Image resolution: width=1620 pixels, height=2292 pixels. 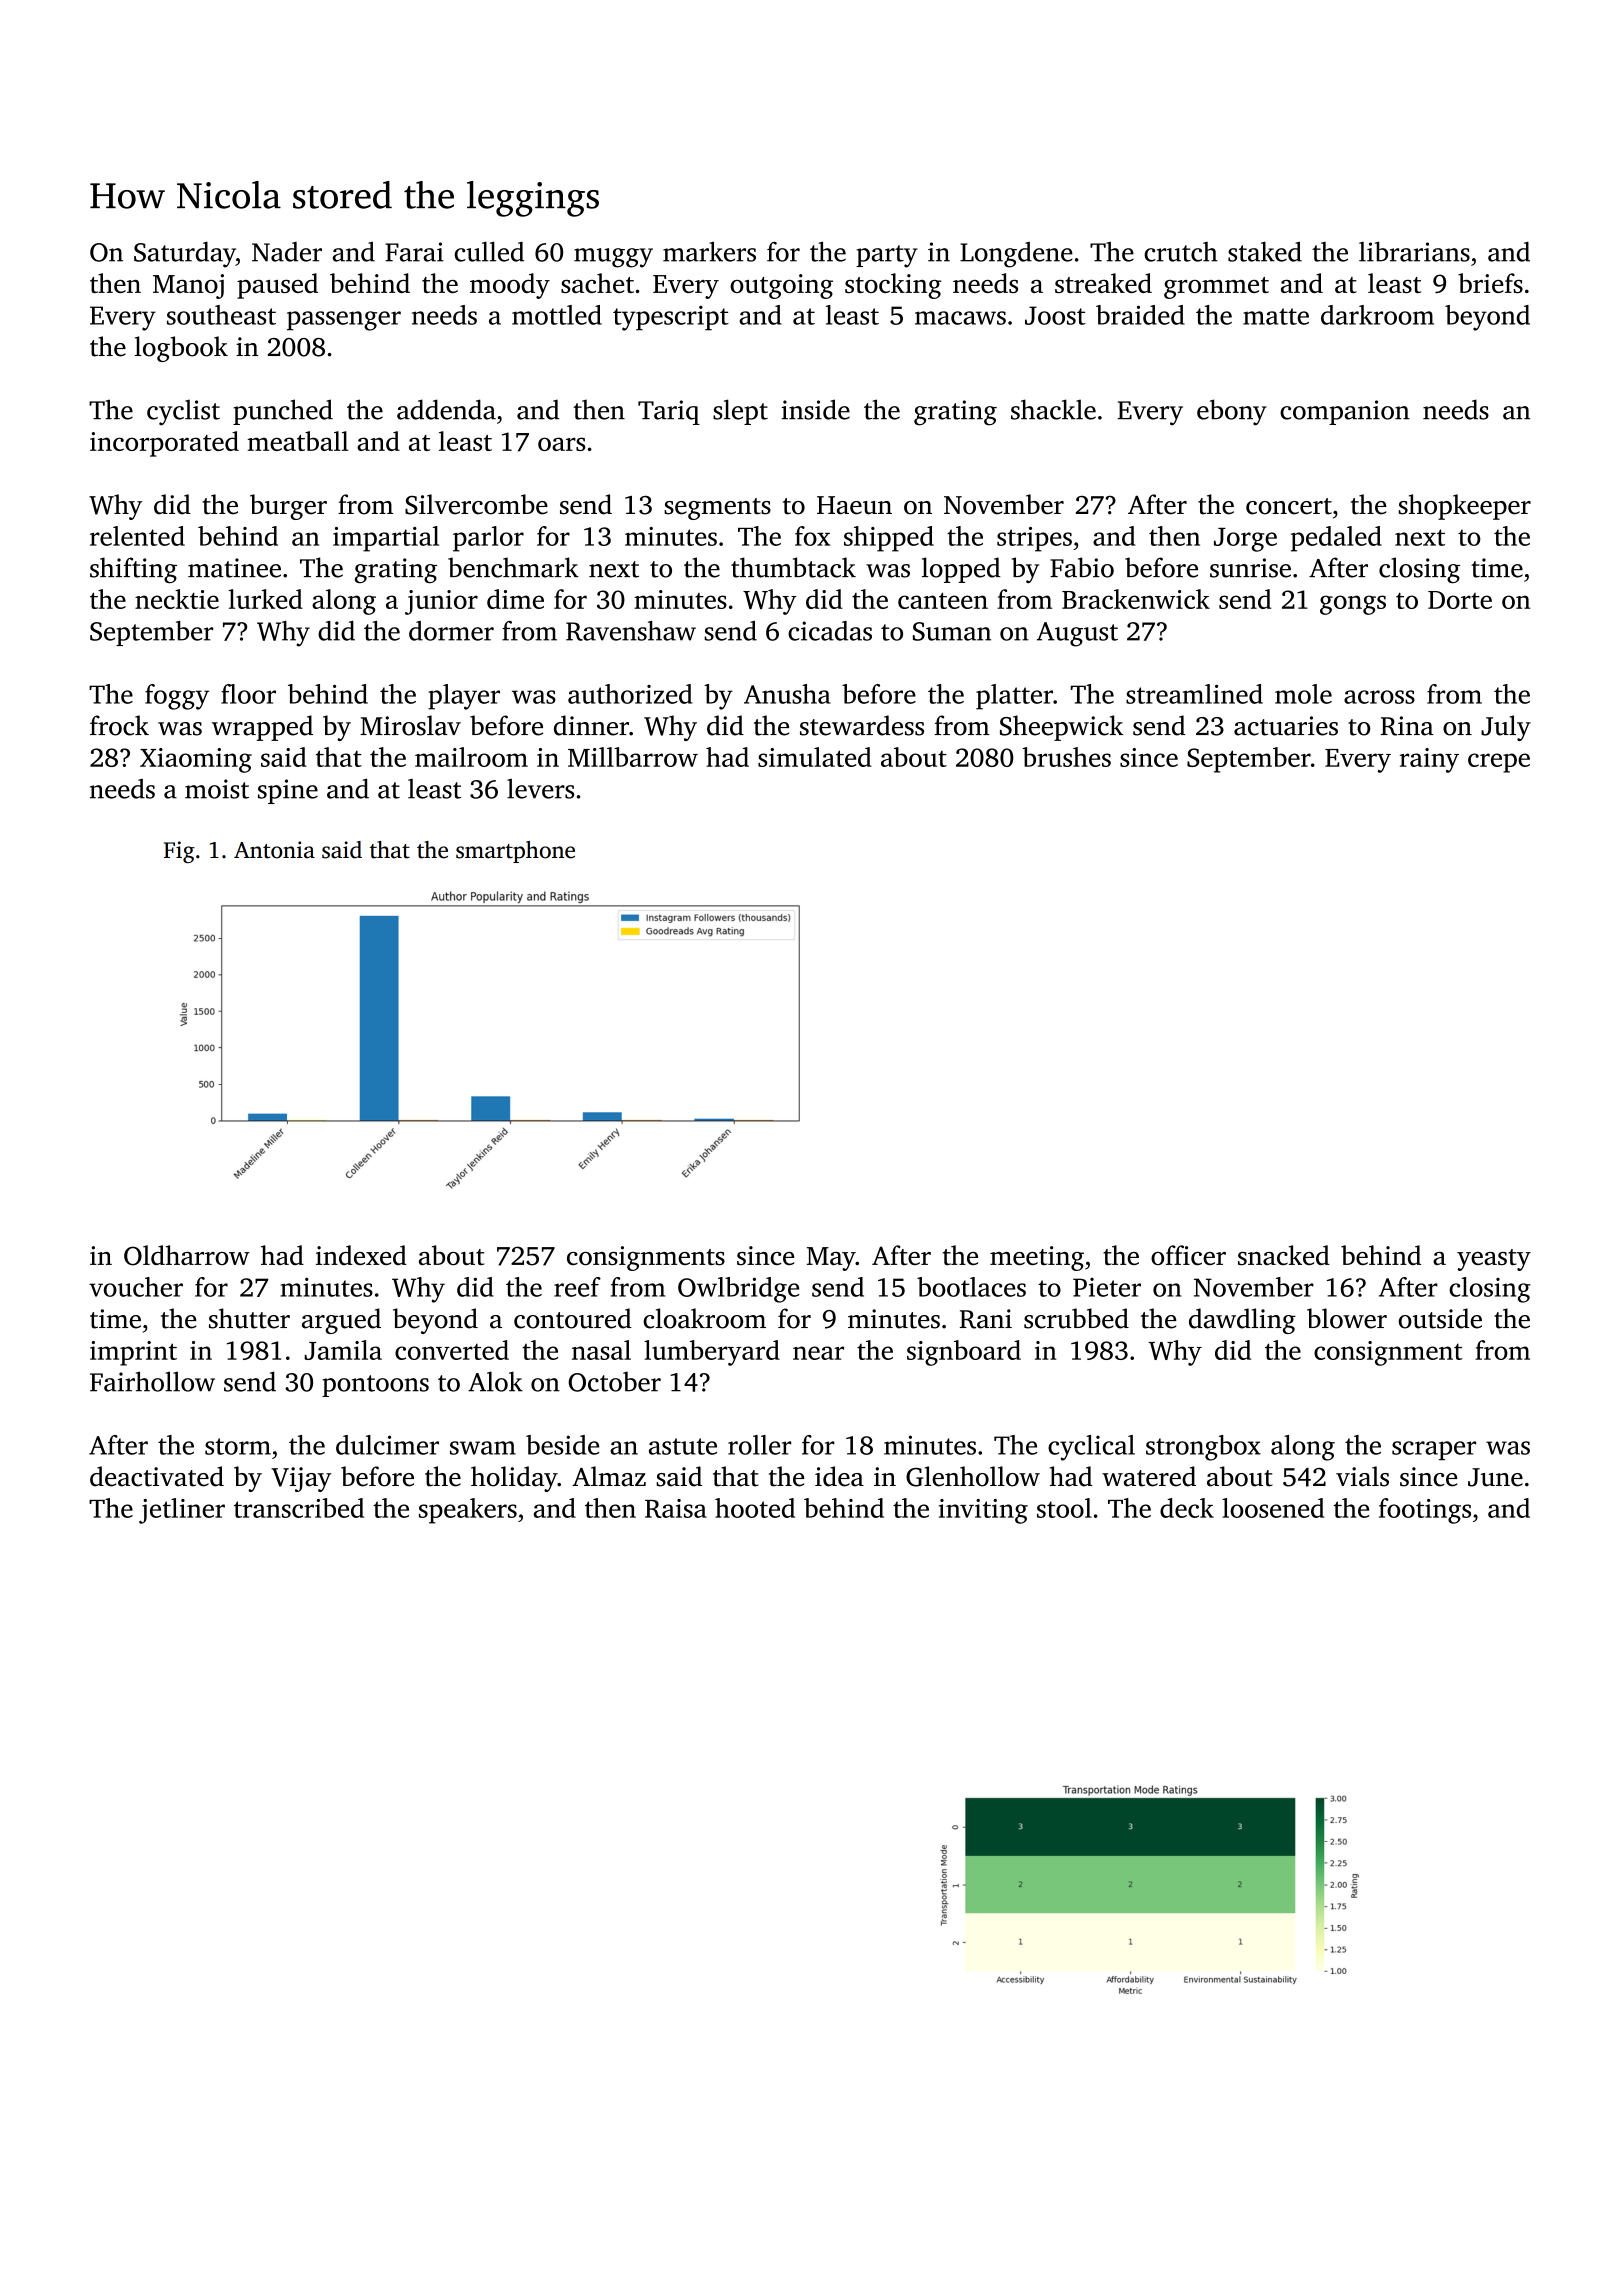 I want to click on simulated, so click(x=815, y=757).
